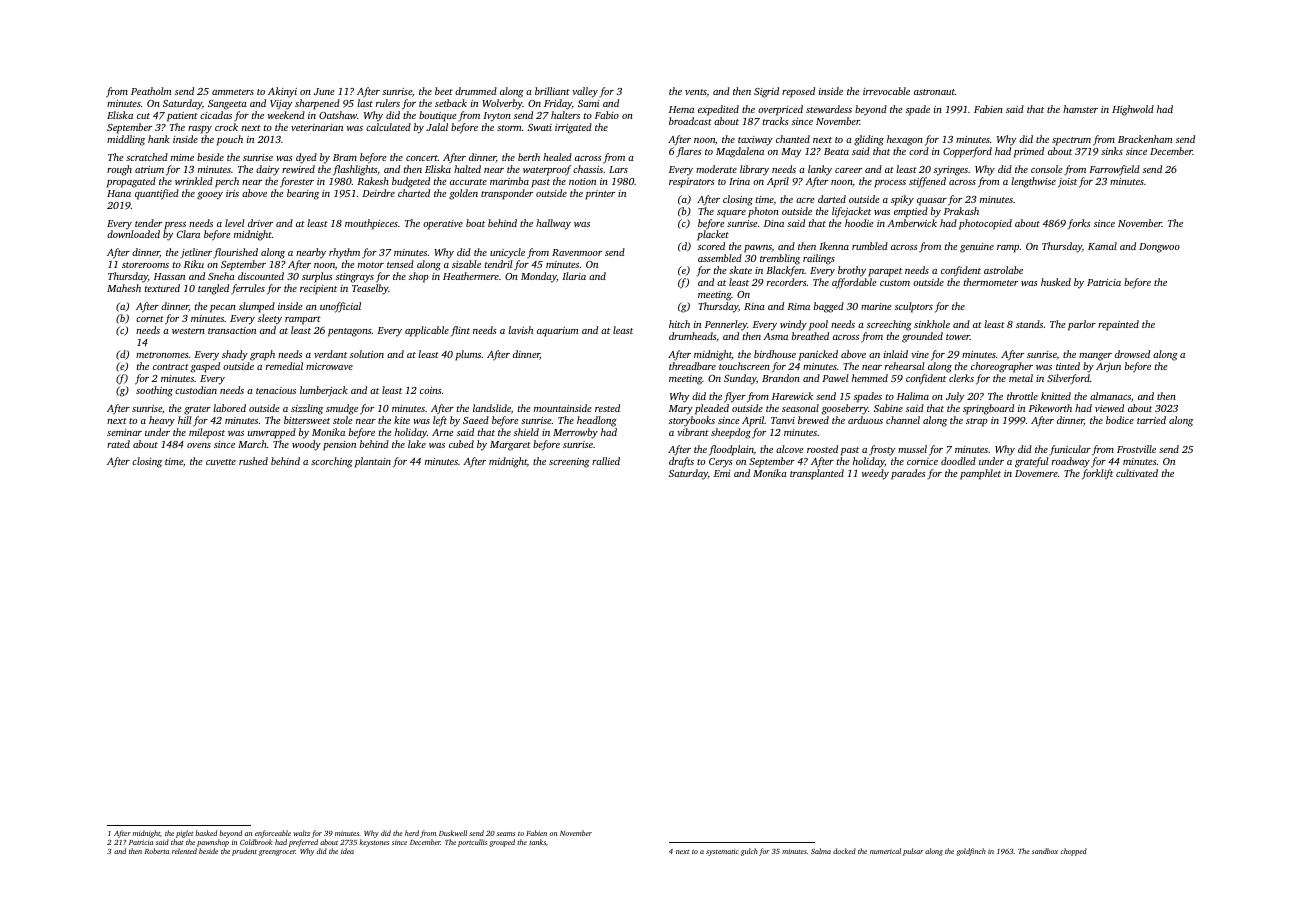 Image resolution: width=1308 pixels, height=924 pixels. What do you see at coordinates (402, 420) in the page?
I see `kite` at bounding box center [402, 420].
